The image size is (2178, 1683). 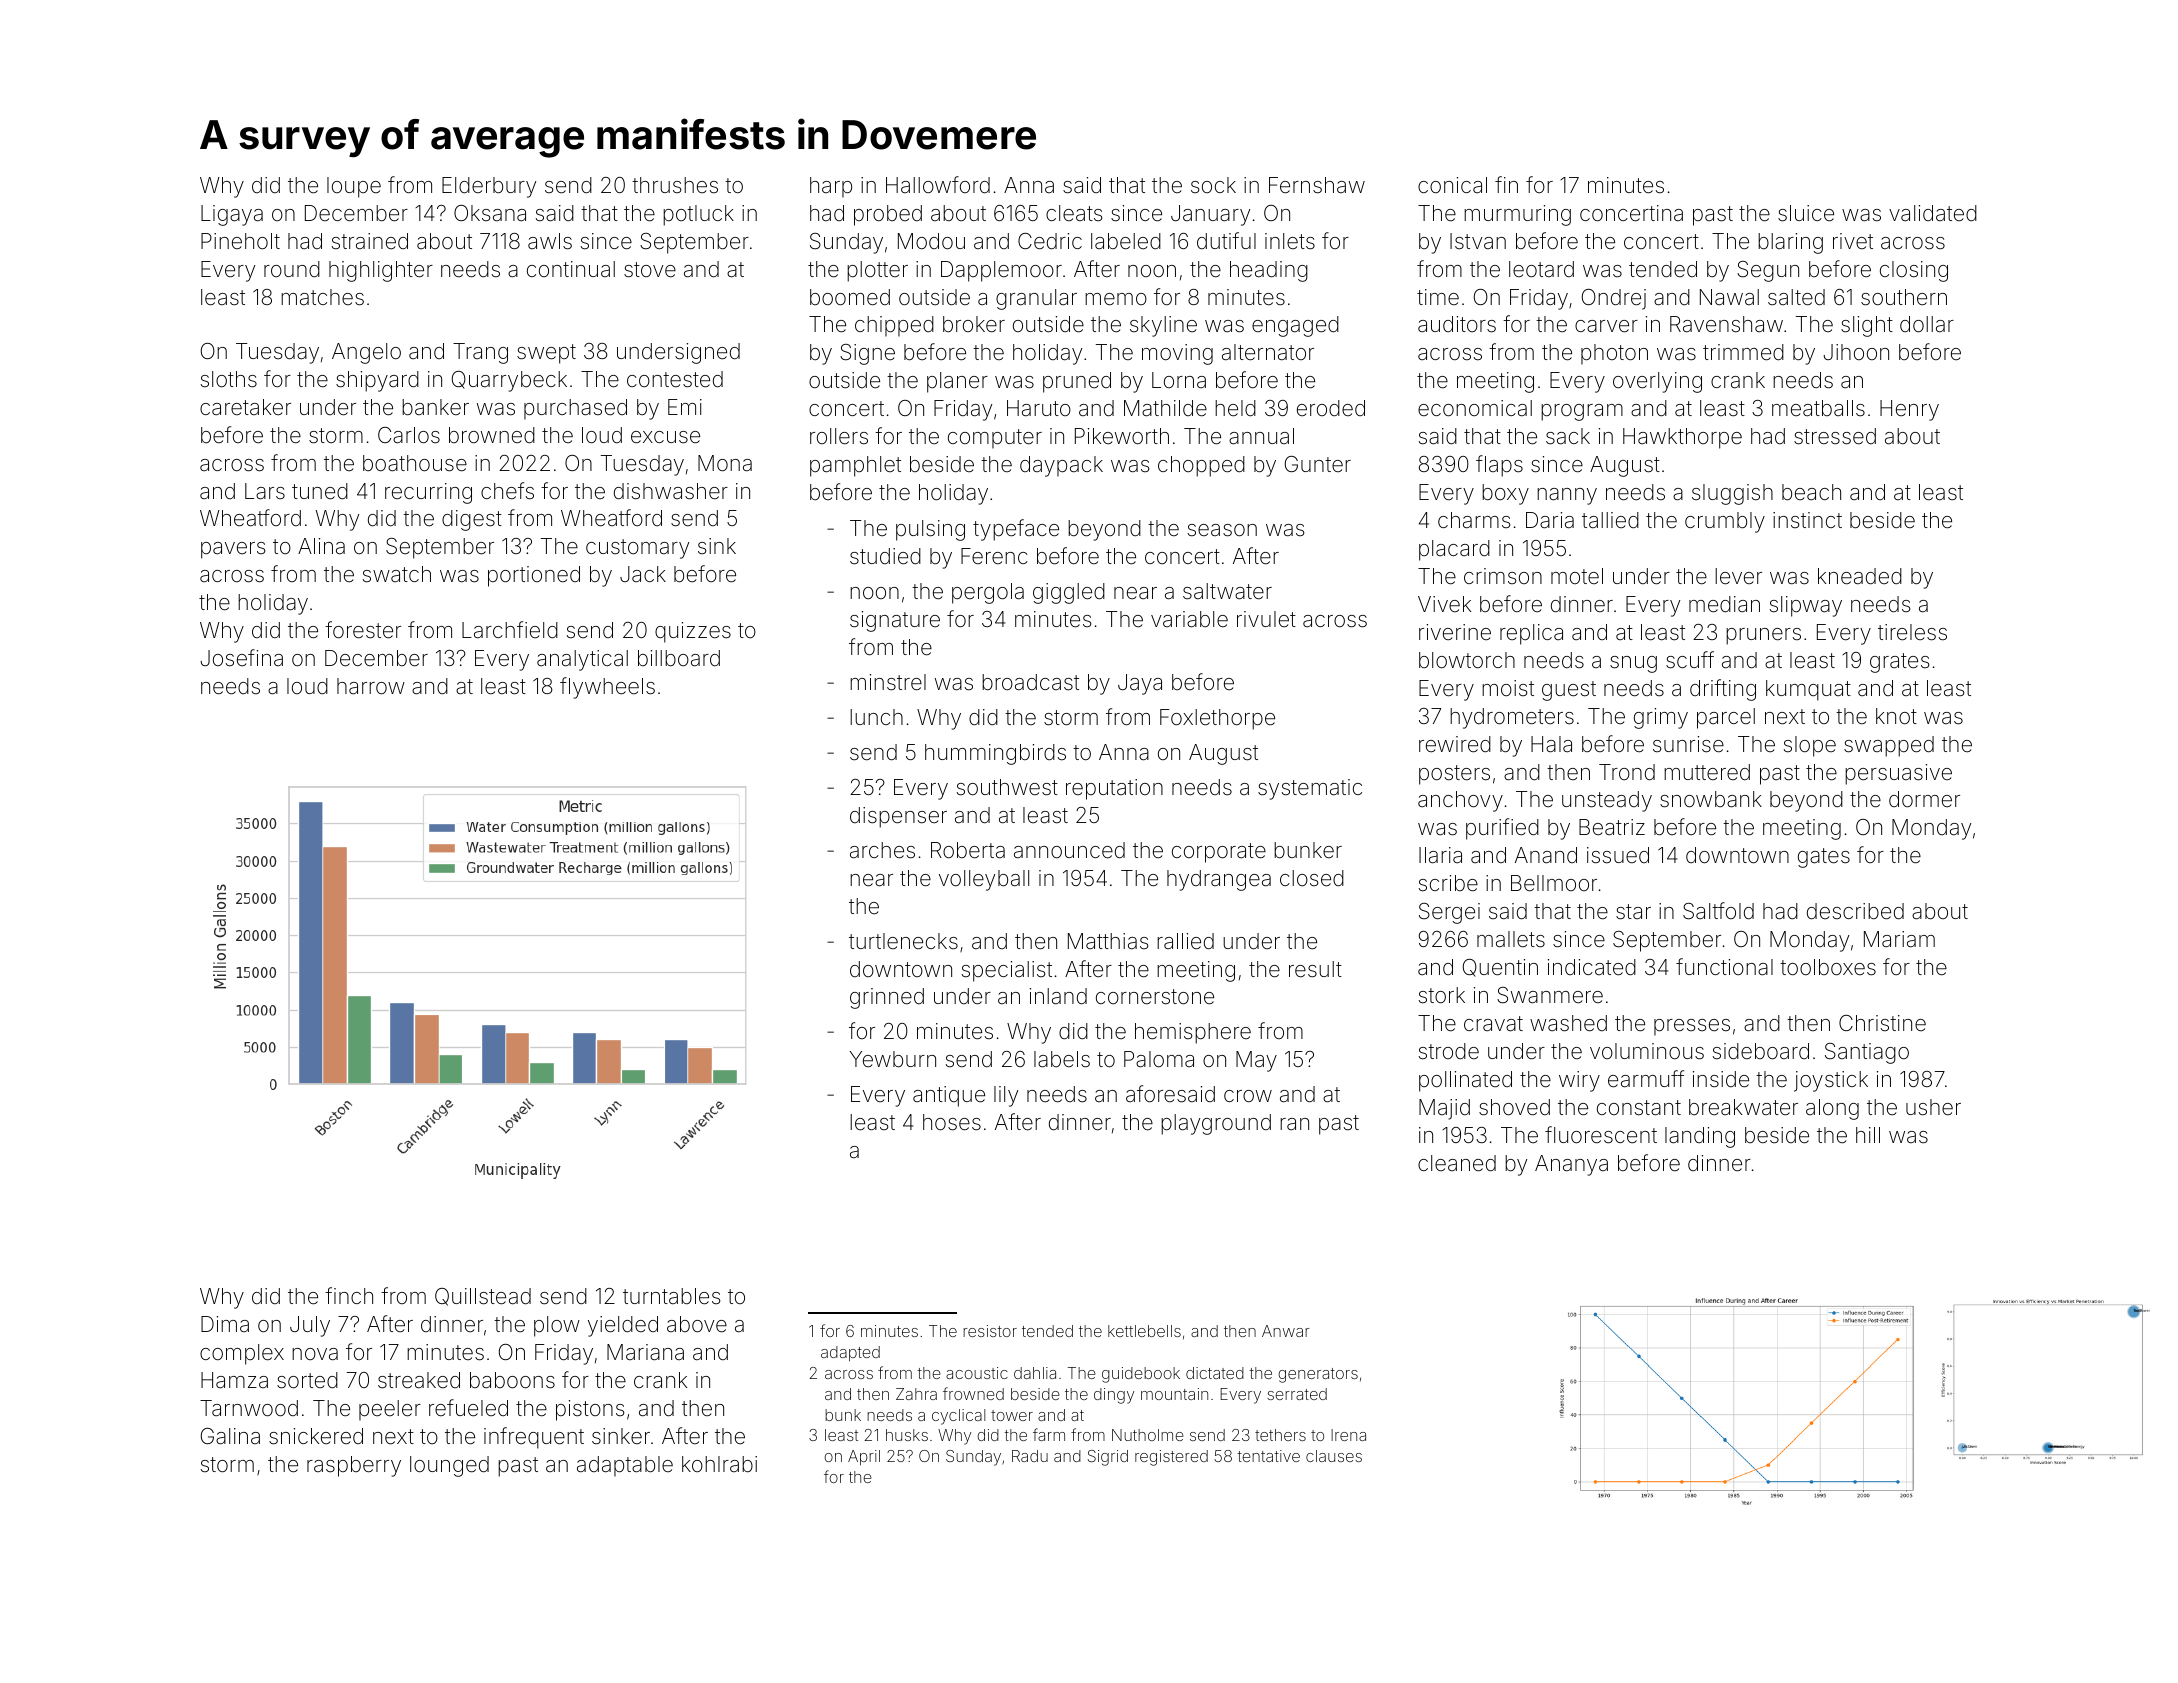 I want to click on finch, so click(x=349, y=1295).
